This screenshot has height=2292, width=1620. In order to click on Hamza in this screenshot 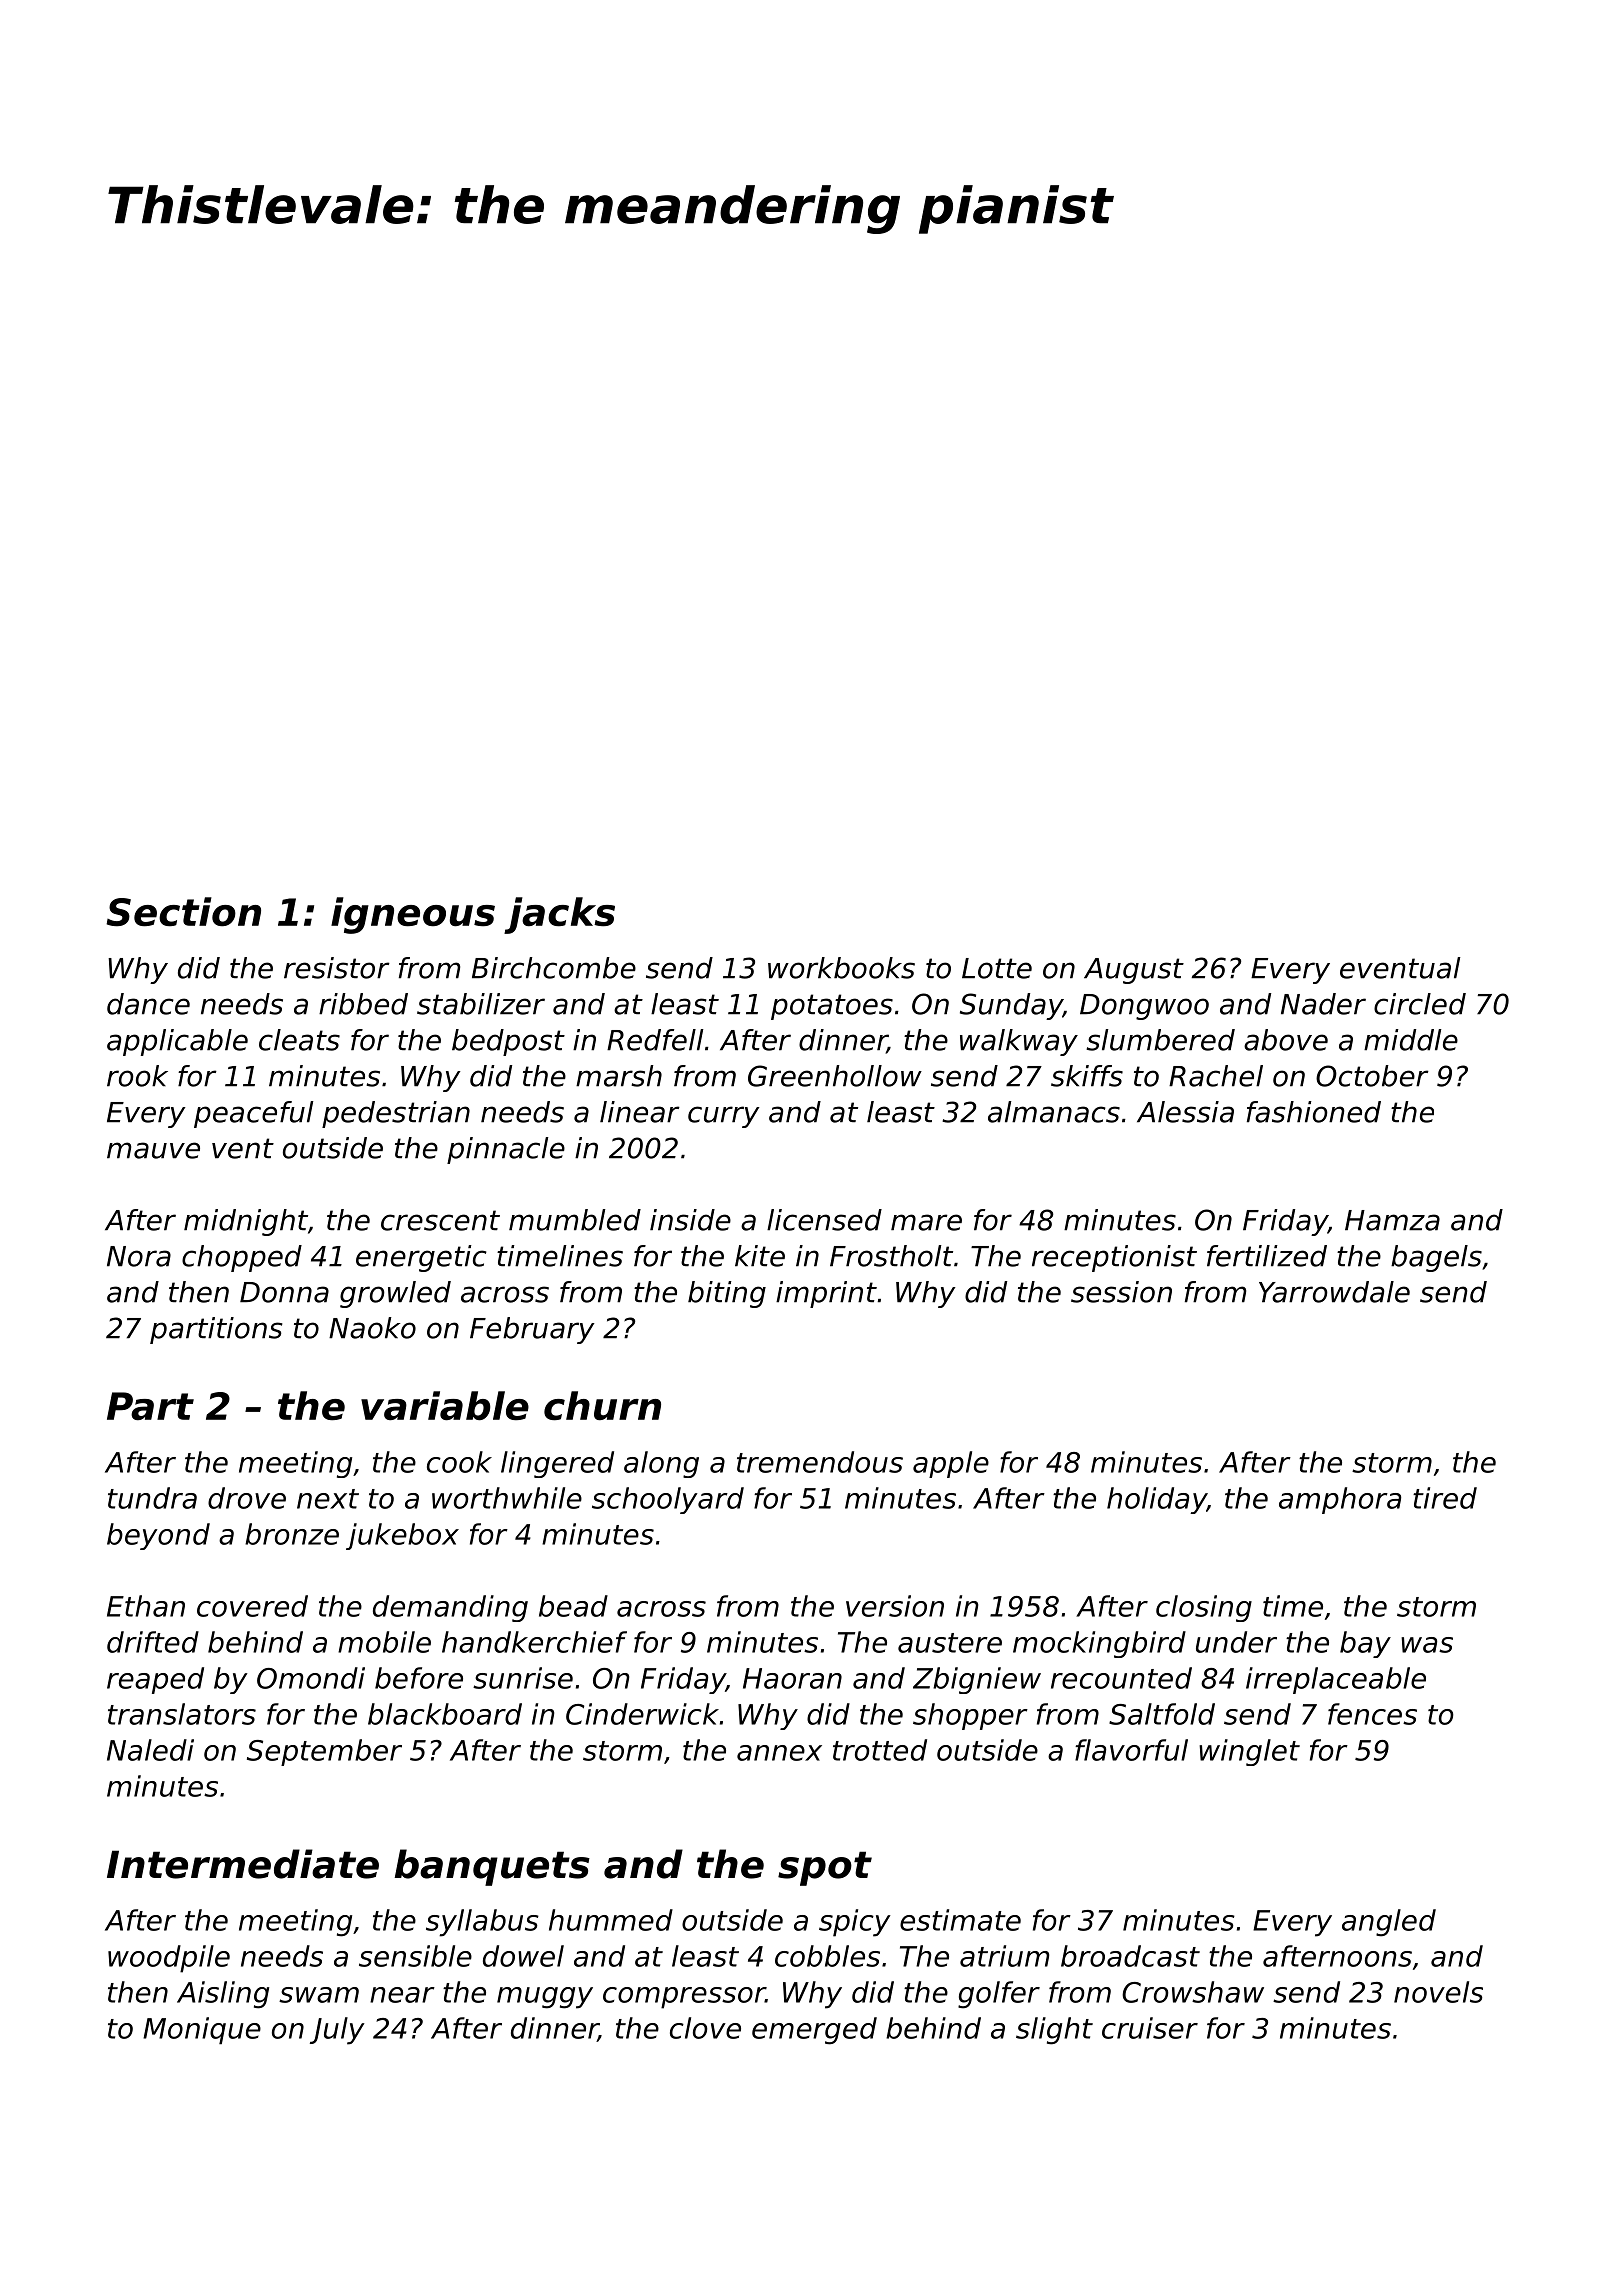, I will do `click(1392, 1220)`.
